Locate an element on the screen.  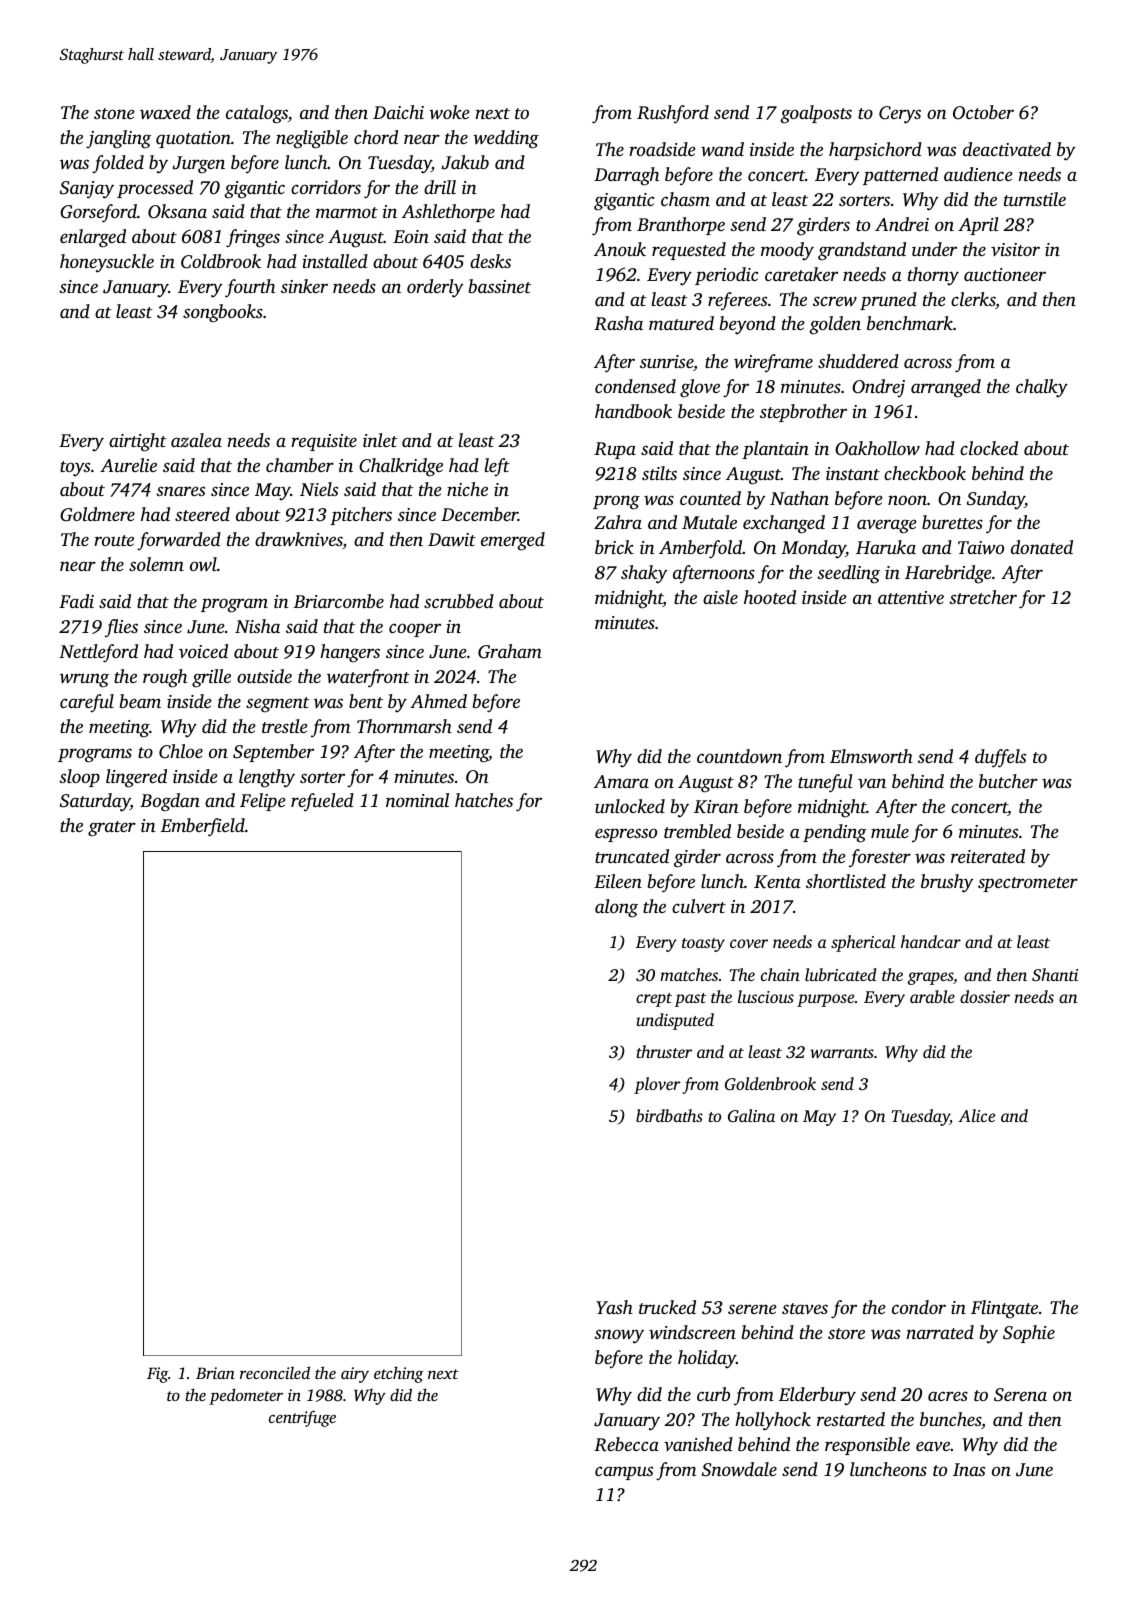
screw is located at coordinates (835, 301).
